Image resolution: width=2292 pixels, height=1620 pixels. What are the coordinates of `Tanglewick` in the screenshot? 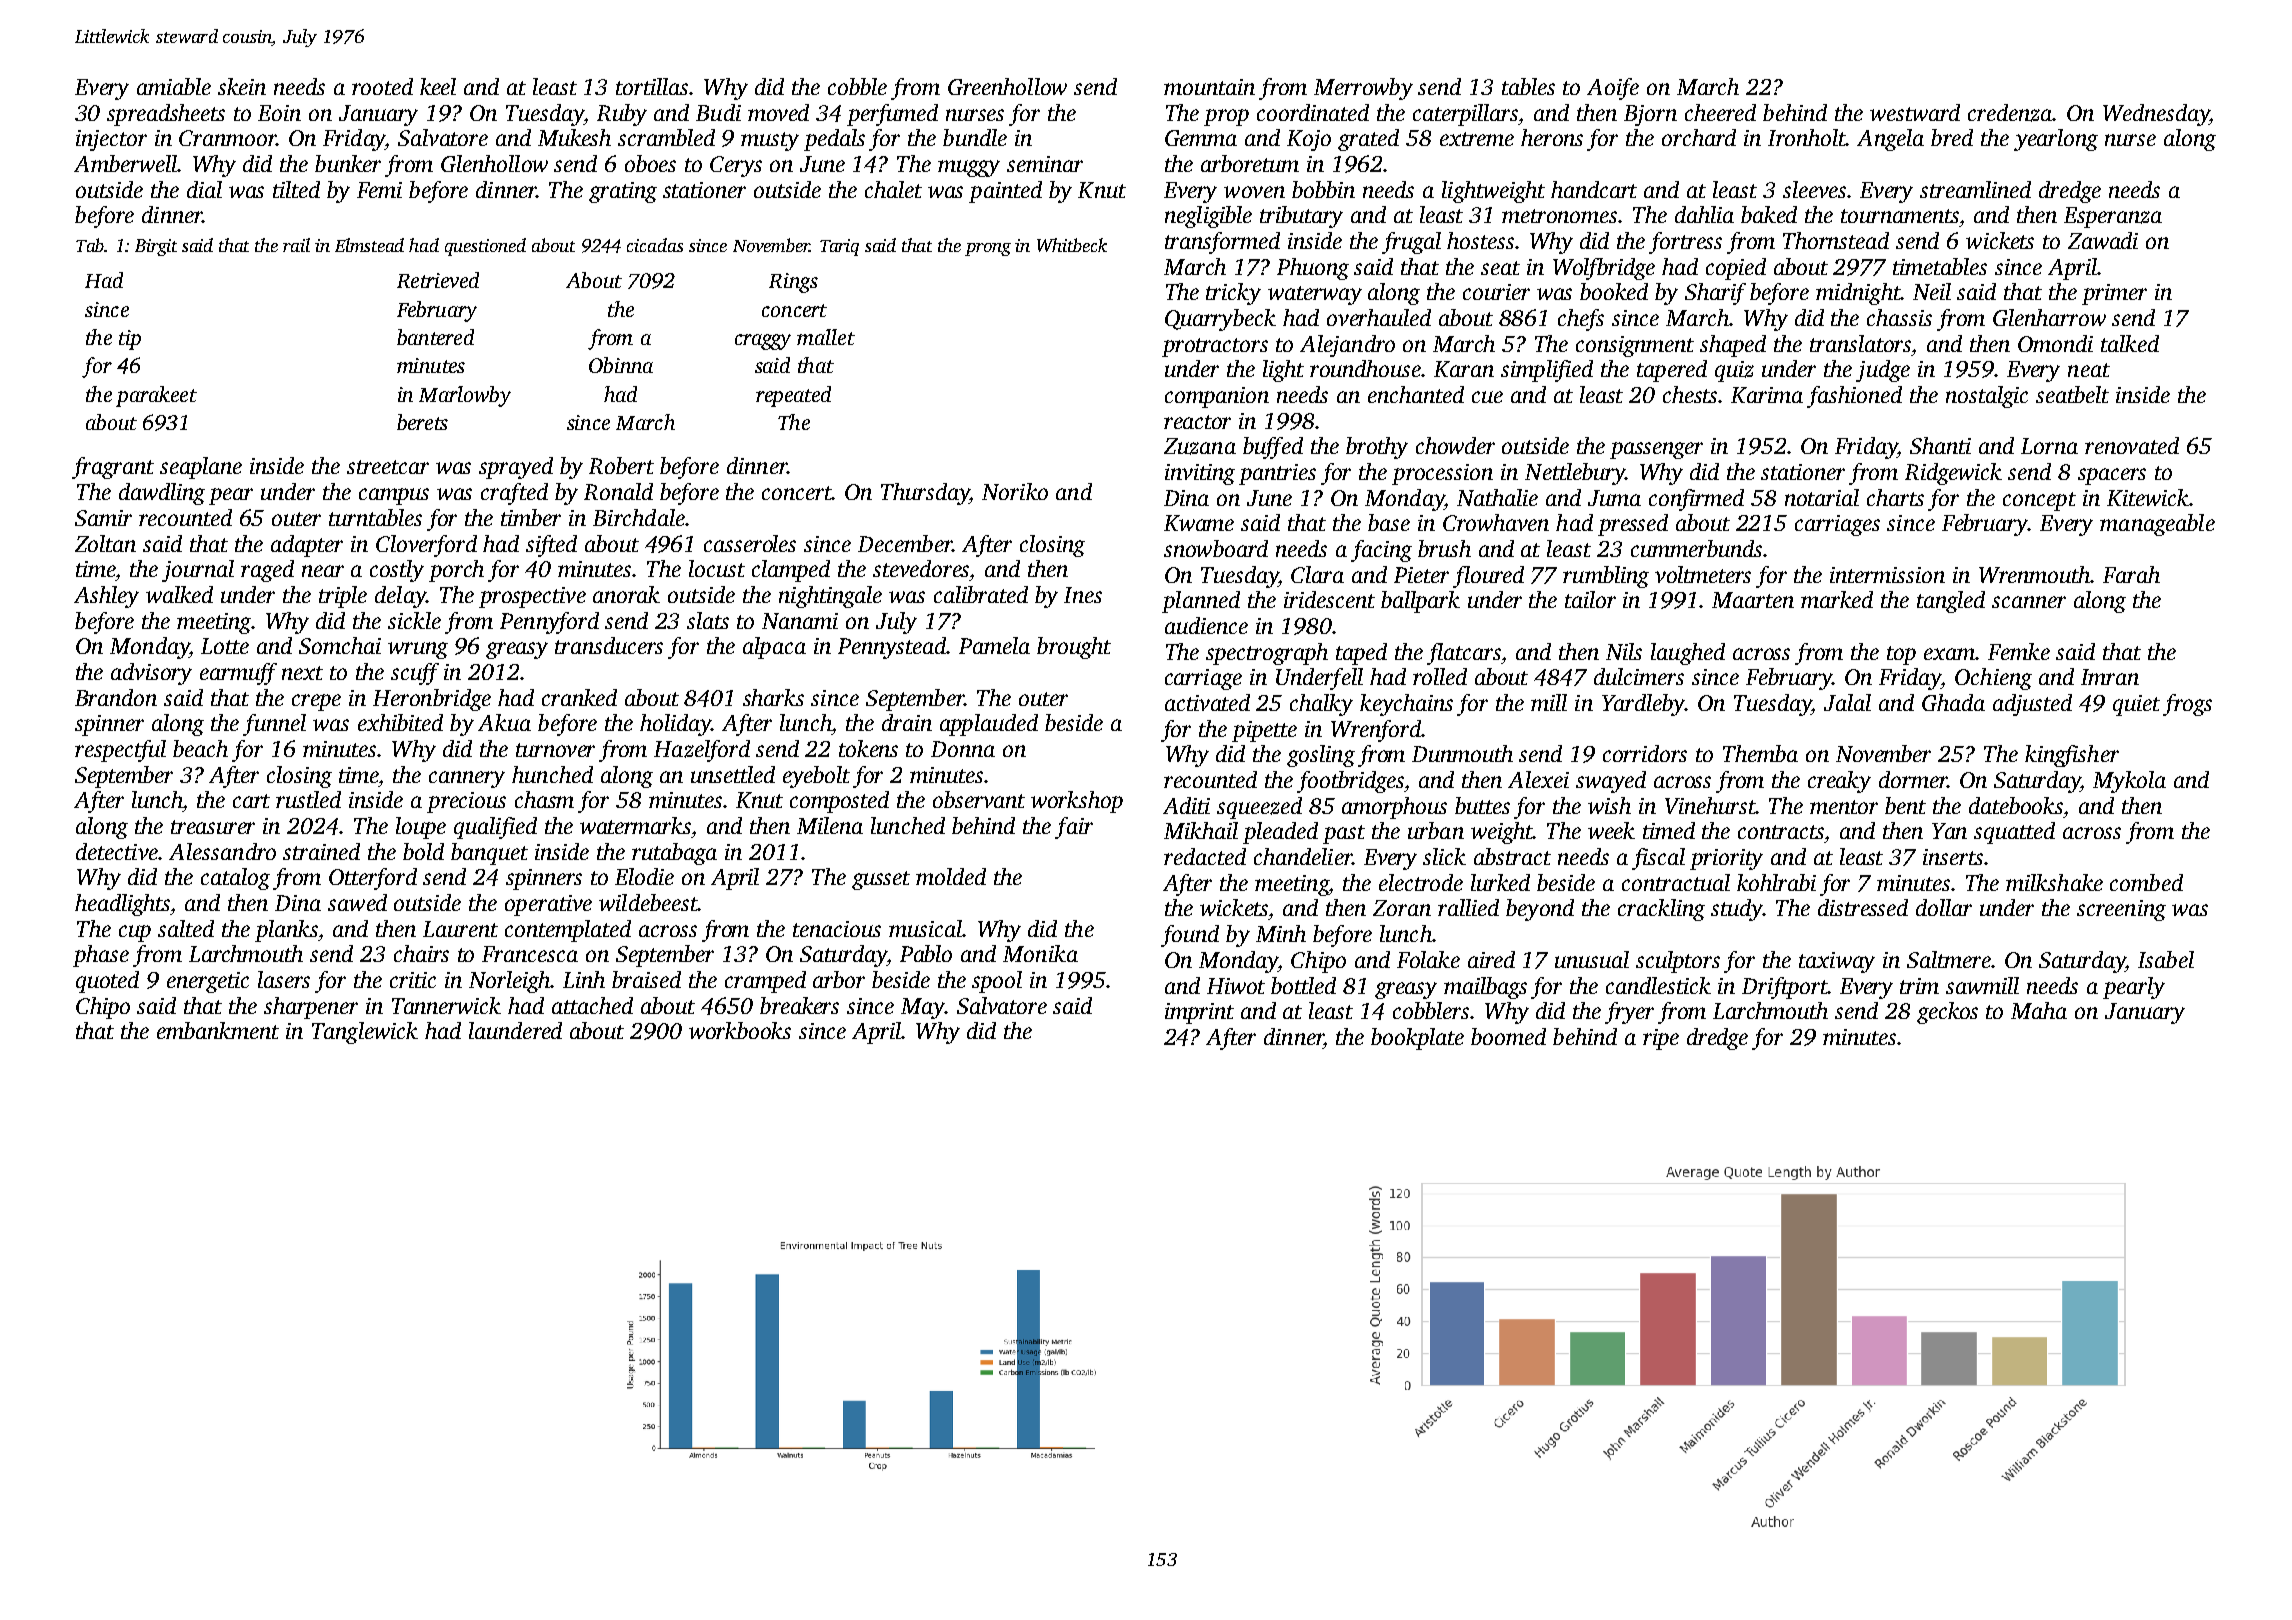 It's located at (365, 1033).
